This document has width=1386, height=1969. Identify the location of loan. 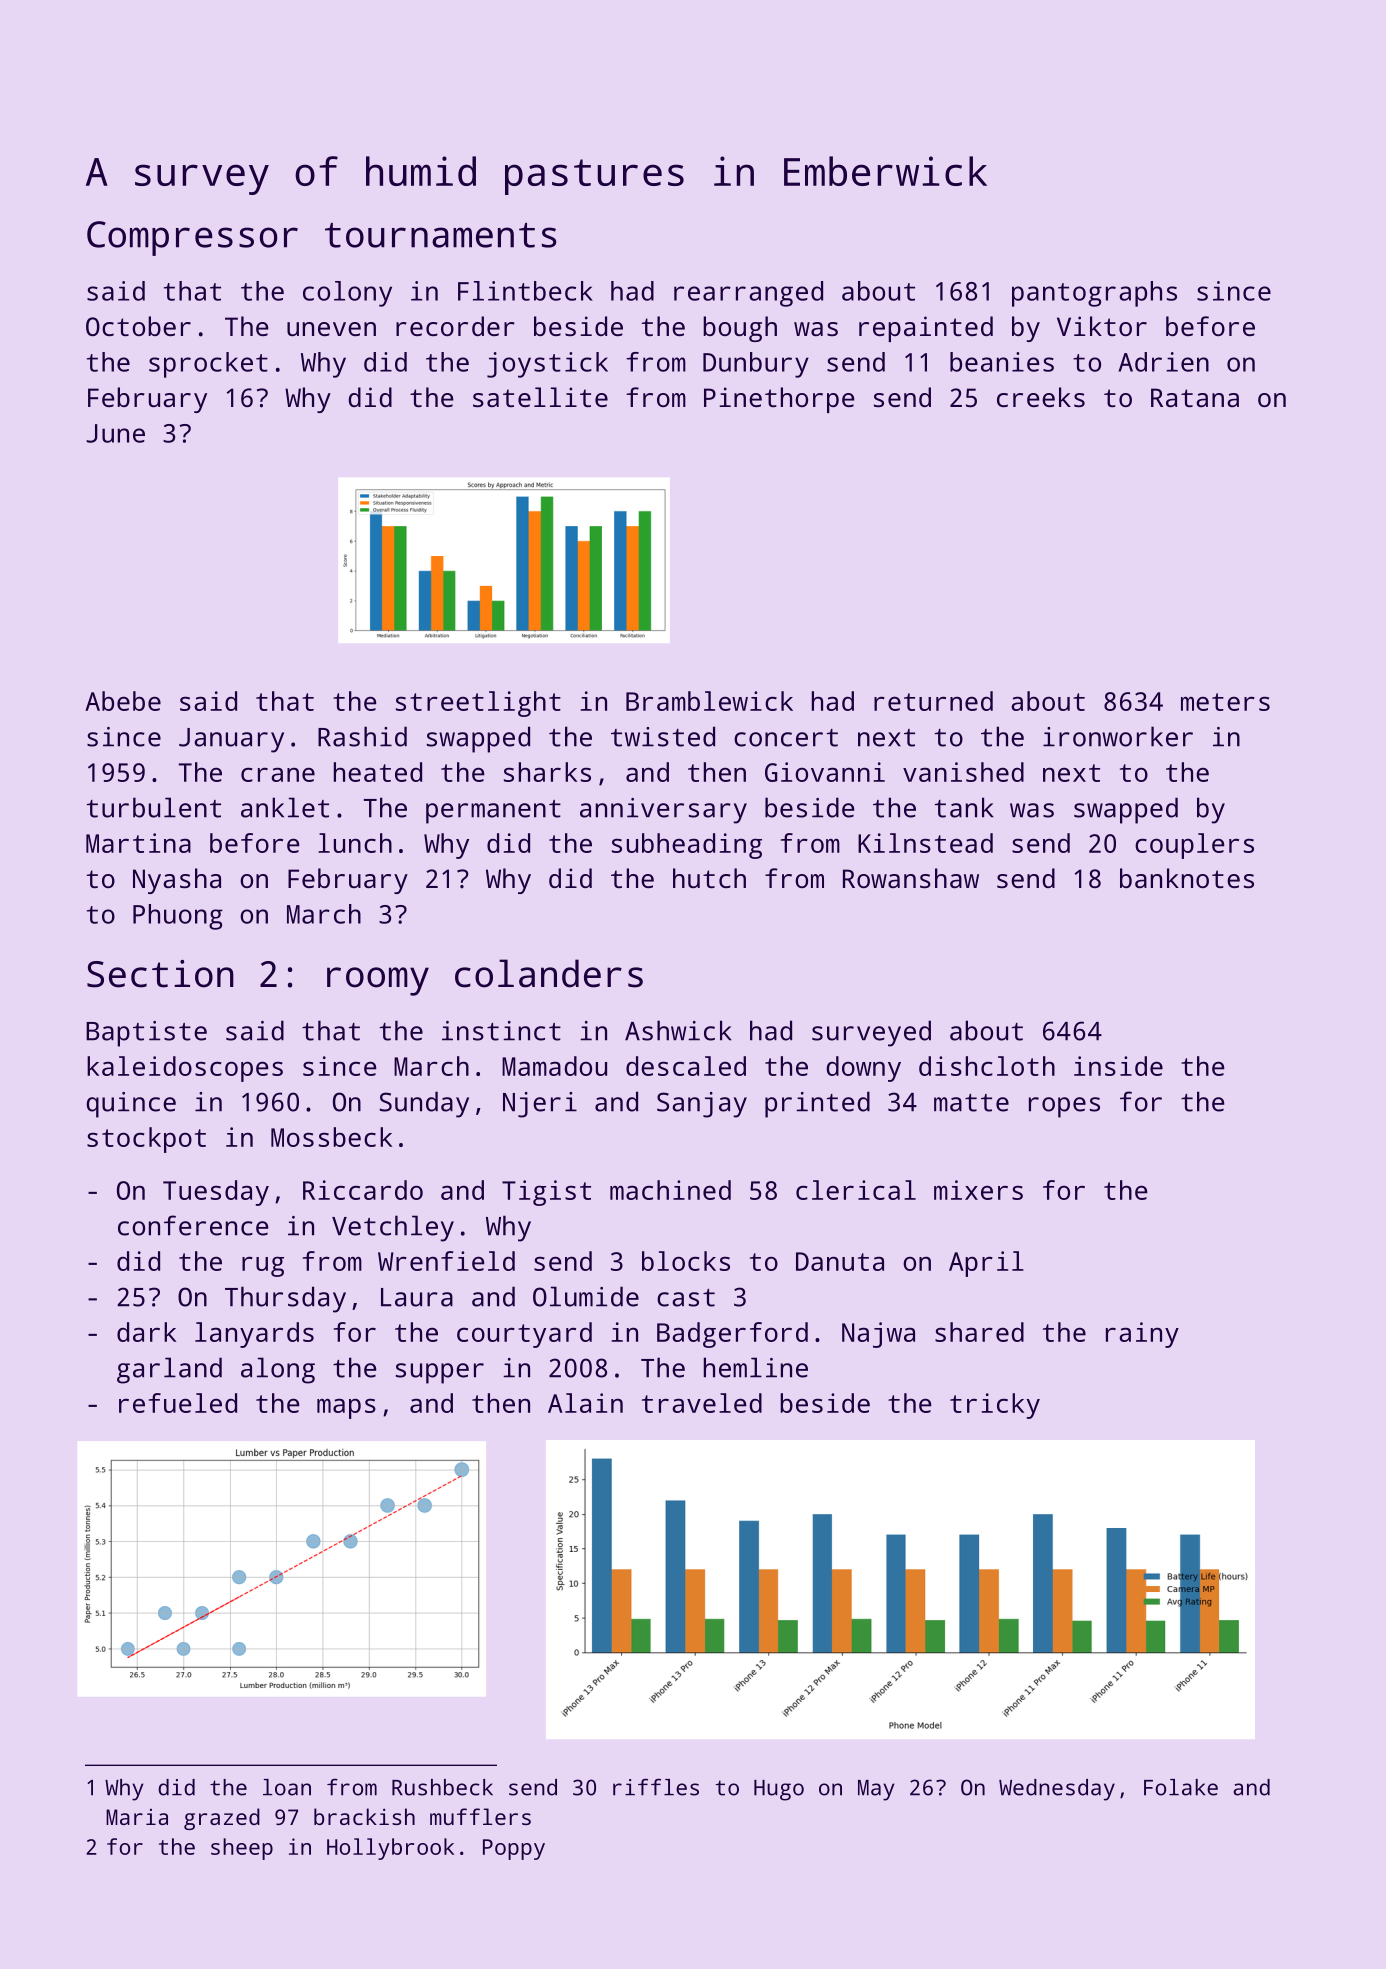
(287, 1787).
